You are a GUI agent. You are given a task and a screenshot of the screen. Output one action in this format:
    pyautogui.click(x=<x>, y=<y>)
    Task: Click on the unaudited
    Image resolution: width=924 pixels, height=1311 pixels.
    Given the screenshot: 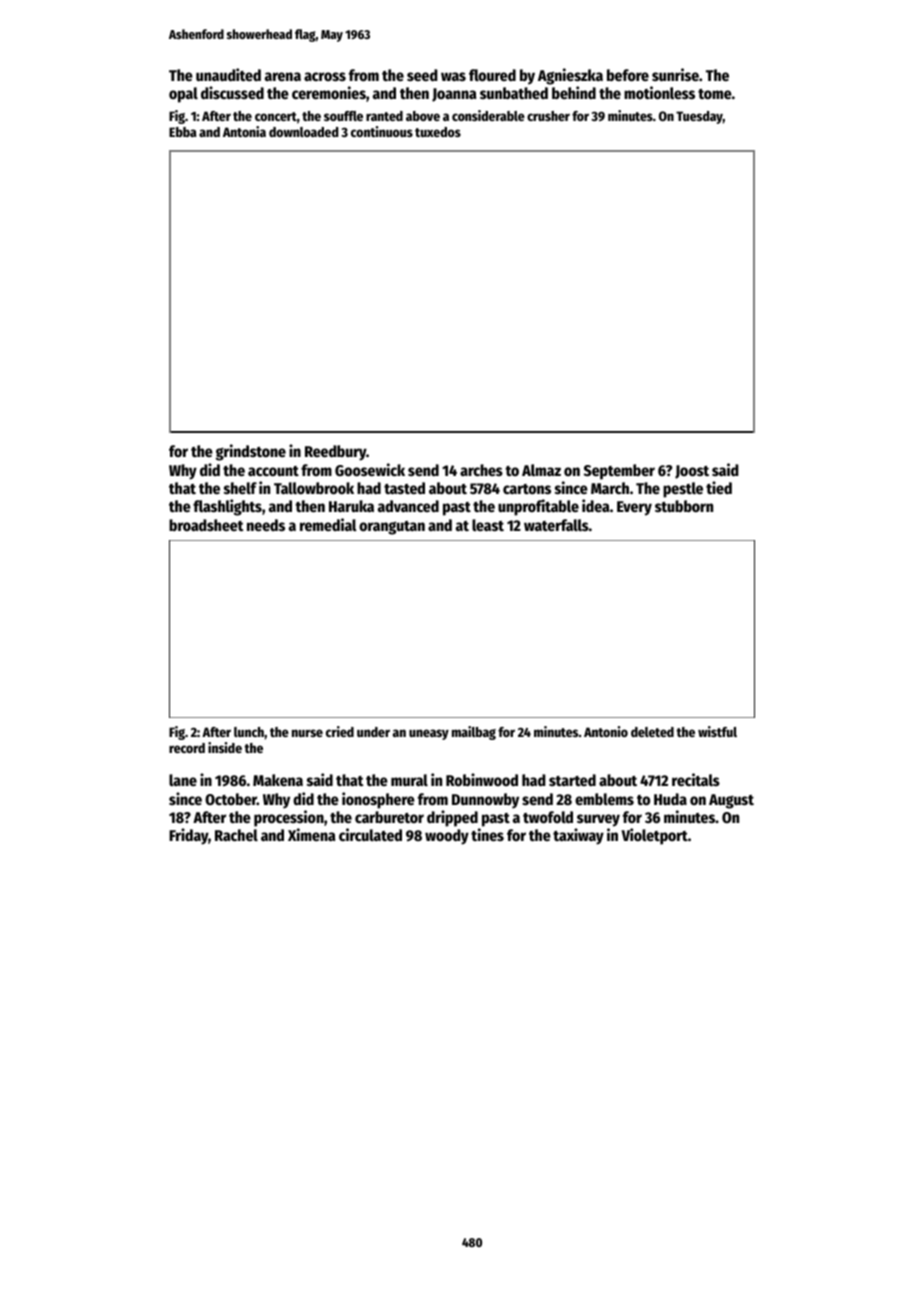 What is the action you would take?
    pyautogui.click(x=228, y=74)
